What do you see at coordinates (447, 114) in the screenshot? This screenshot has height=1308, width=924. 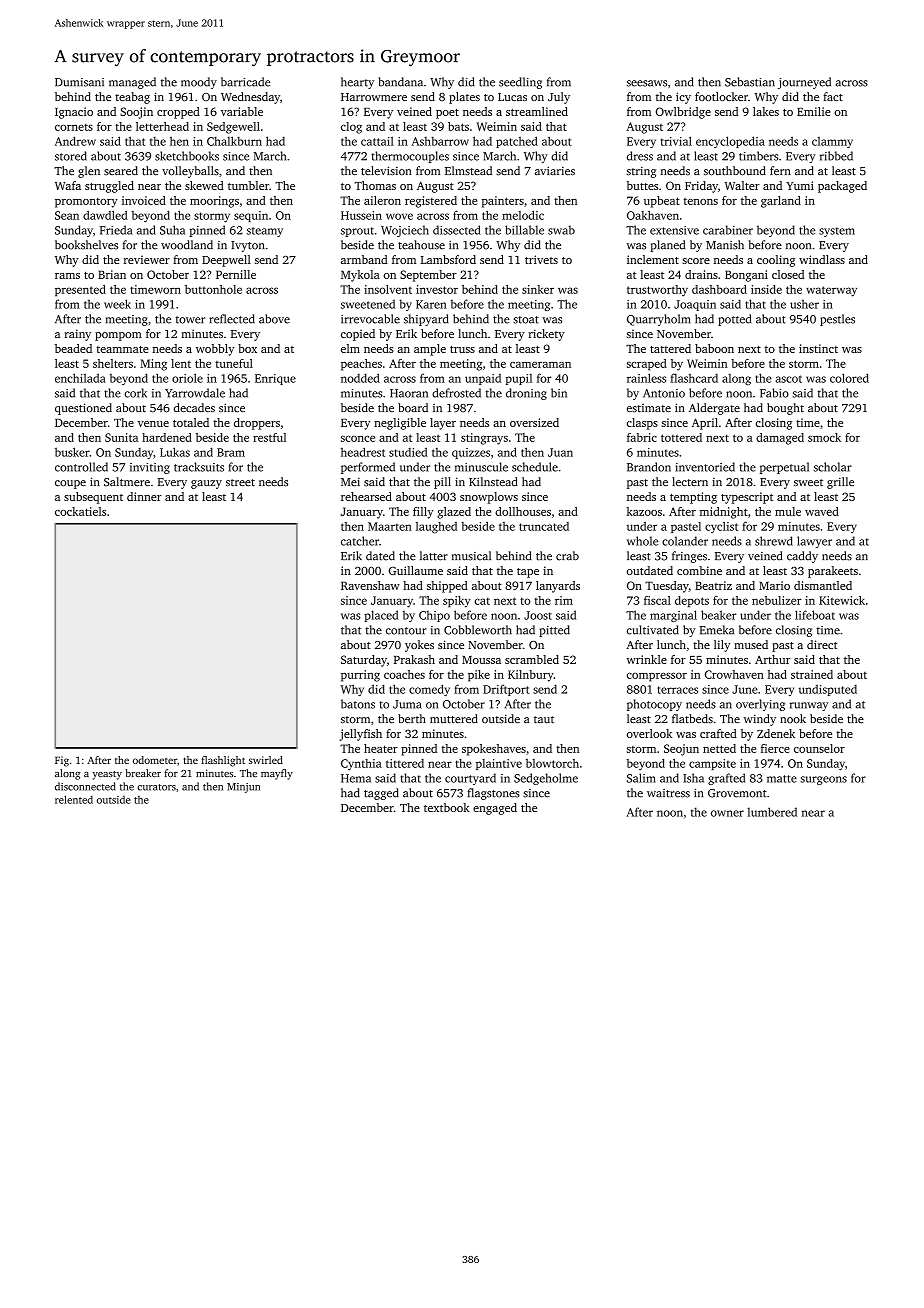 I see `poet` at bounding box center [447, 114].
